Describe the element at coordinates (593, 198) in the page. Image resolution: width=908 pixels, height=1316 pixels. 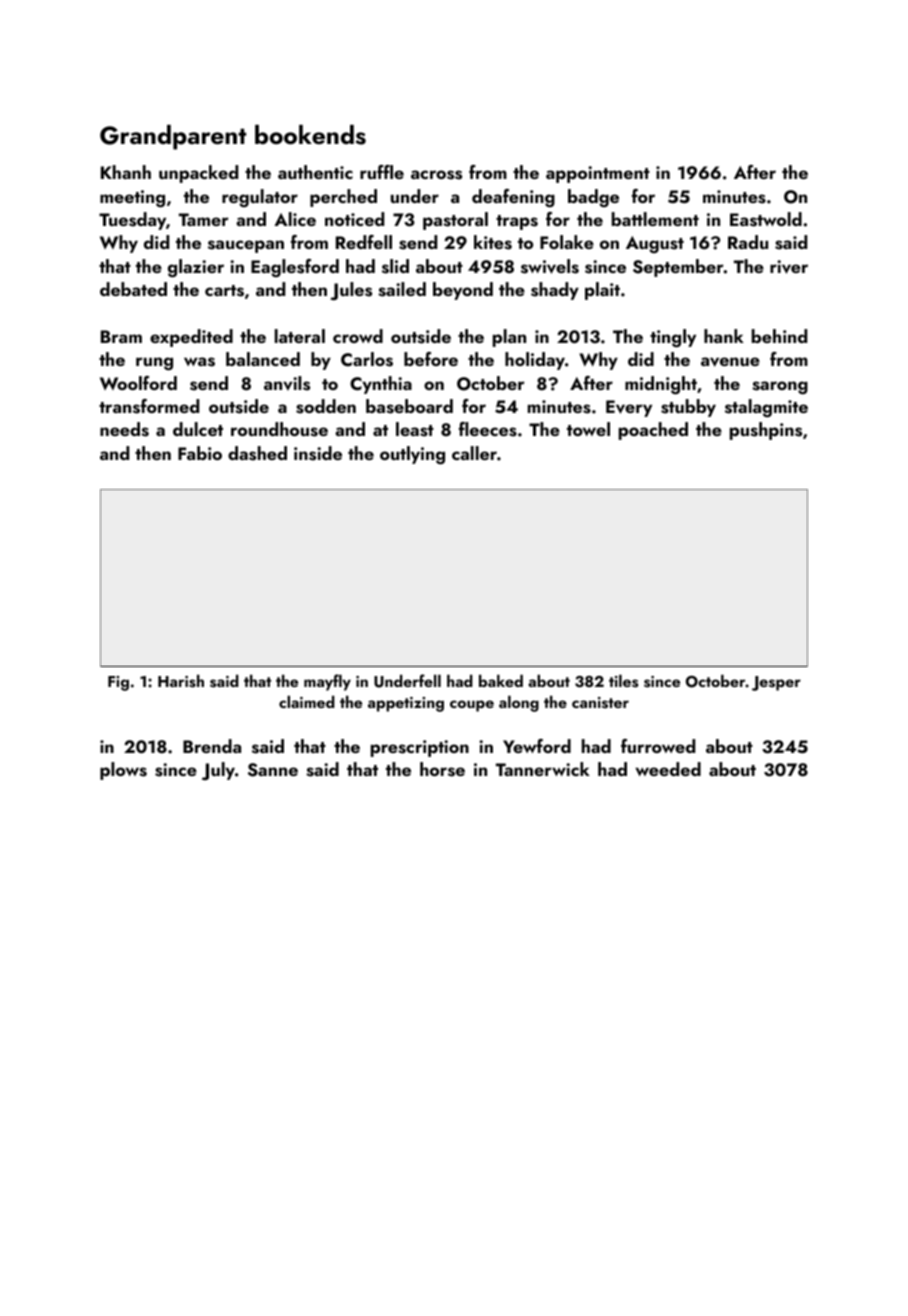
I see `badge` at that location.
